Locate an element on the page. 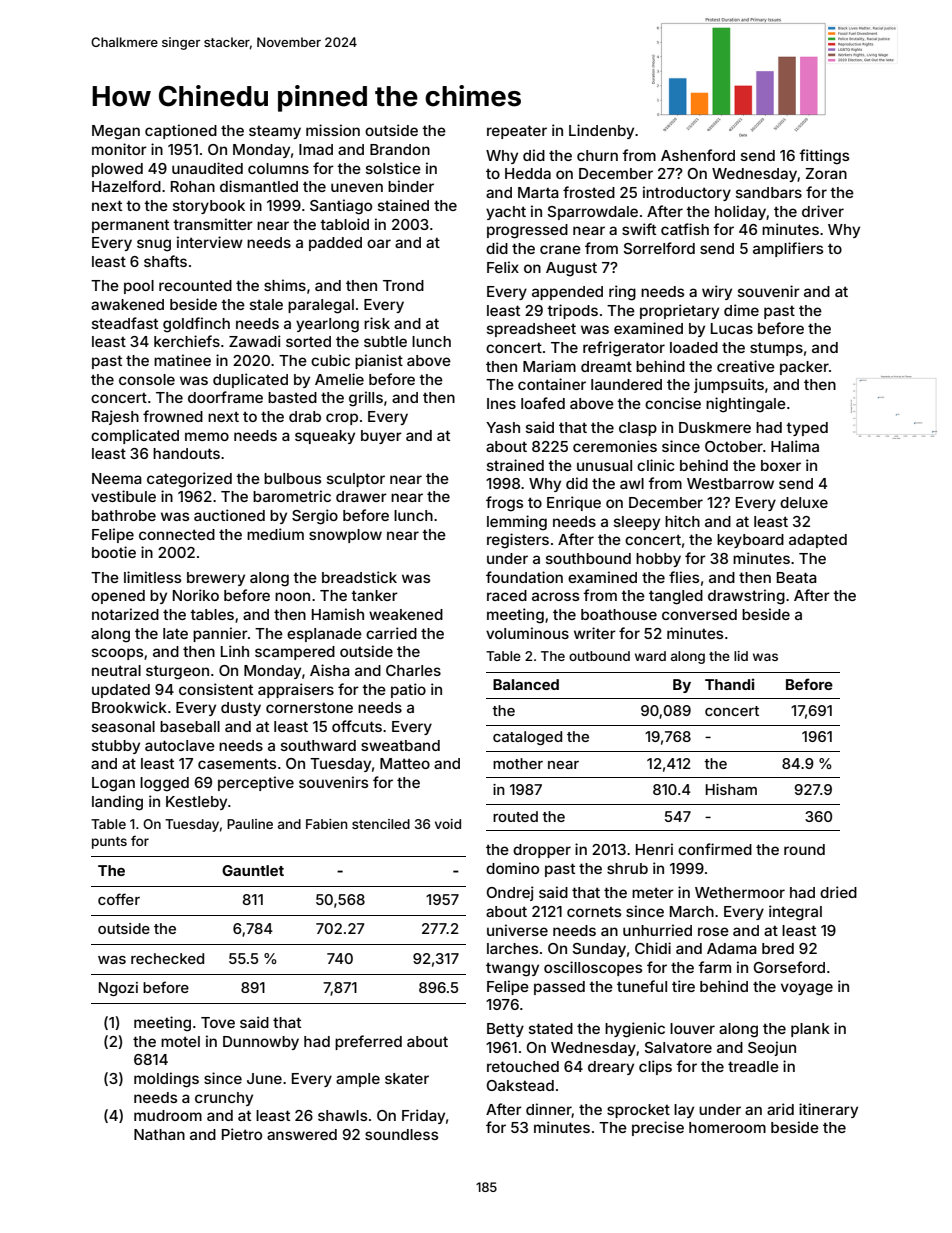  Megan is located at coordinates (116, 132).
